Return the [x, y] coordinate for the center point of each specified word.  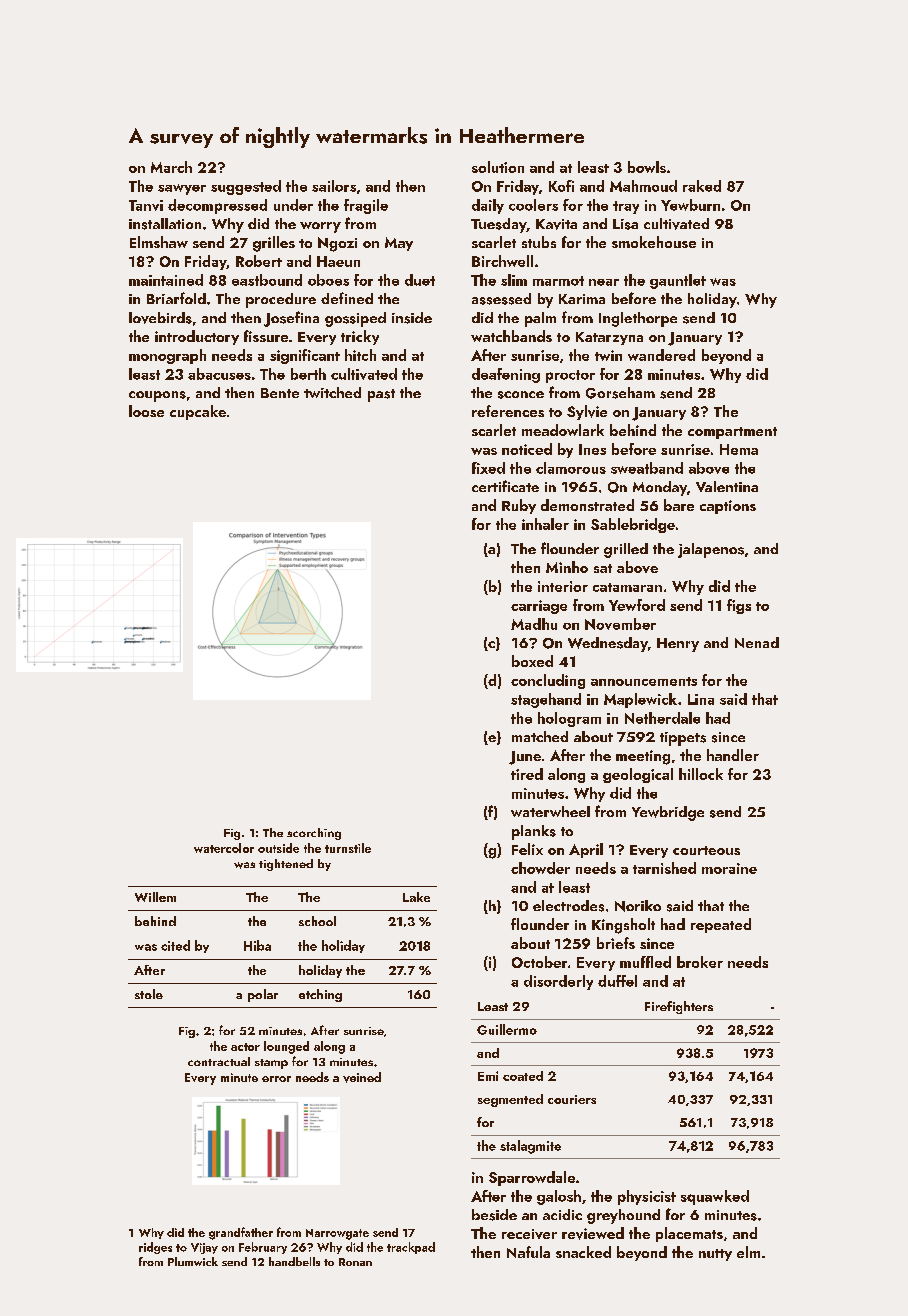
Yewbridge [668, 813]
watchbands [511, 336]
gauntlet [678, 281]
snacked [583, 1252]
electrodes [568, 906]
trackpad [411, 1248]
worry [320, 227]
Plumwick [193, 1261]
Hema [739, 449]
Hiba [257, 945]
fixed [488, 468]
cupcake [198, 412]
